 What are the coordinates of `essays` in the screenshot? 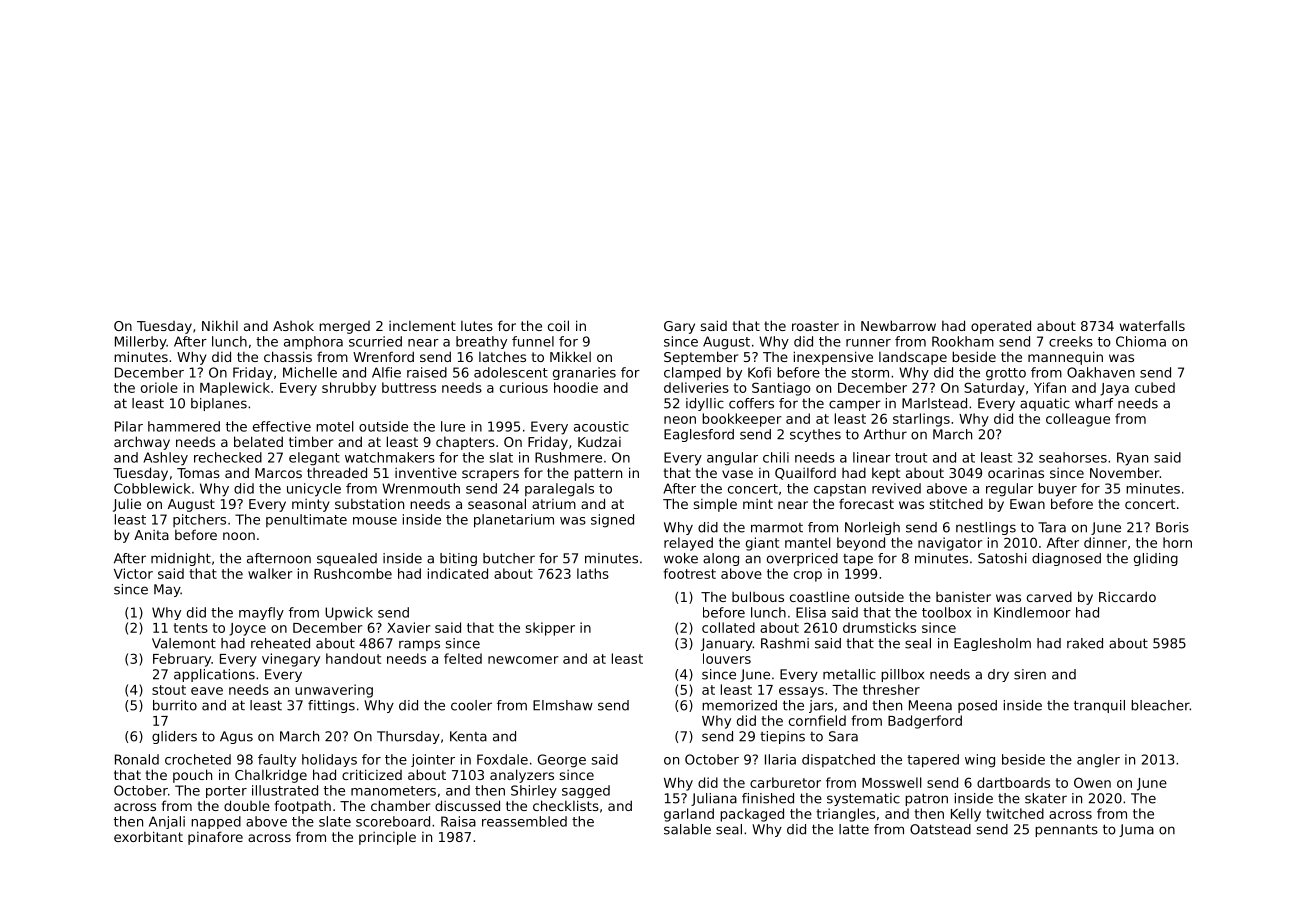 It's located at (801, 692).
